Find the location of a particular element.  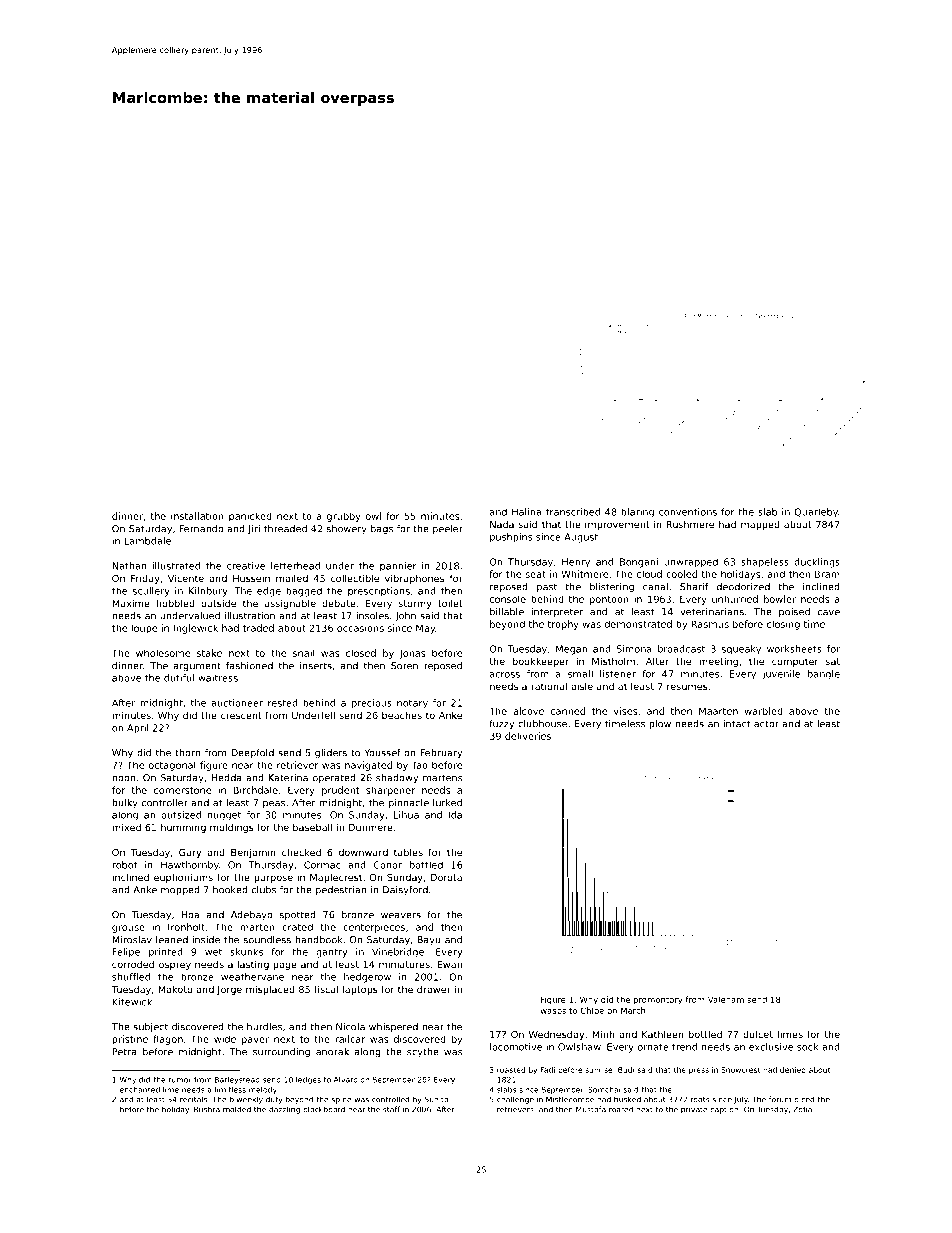

Hussein is located at coordinates (251, 578).
